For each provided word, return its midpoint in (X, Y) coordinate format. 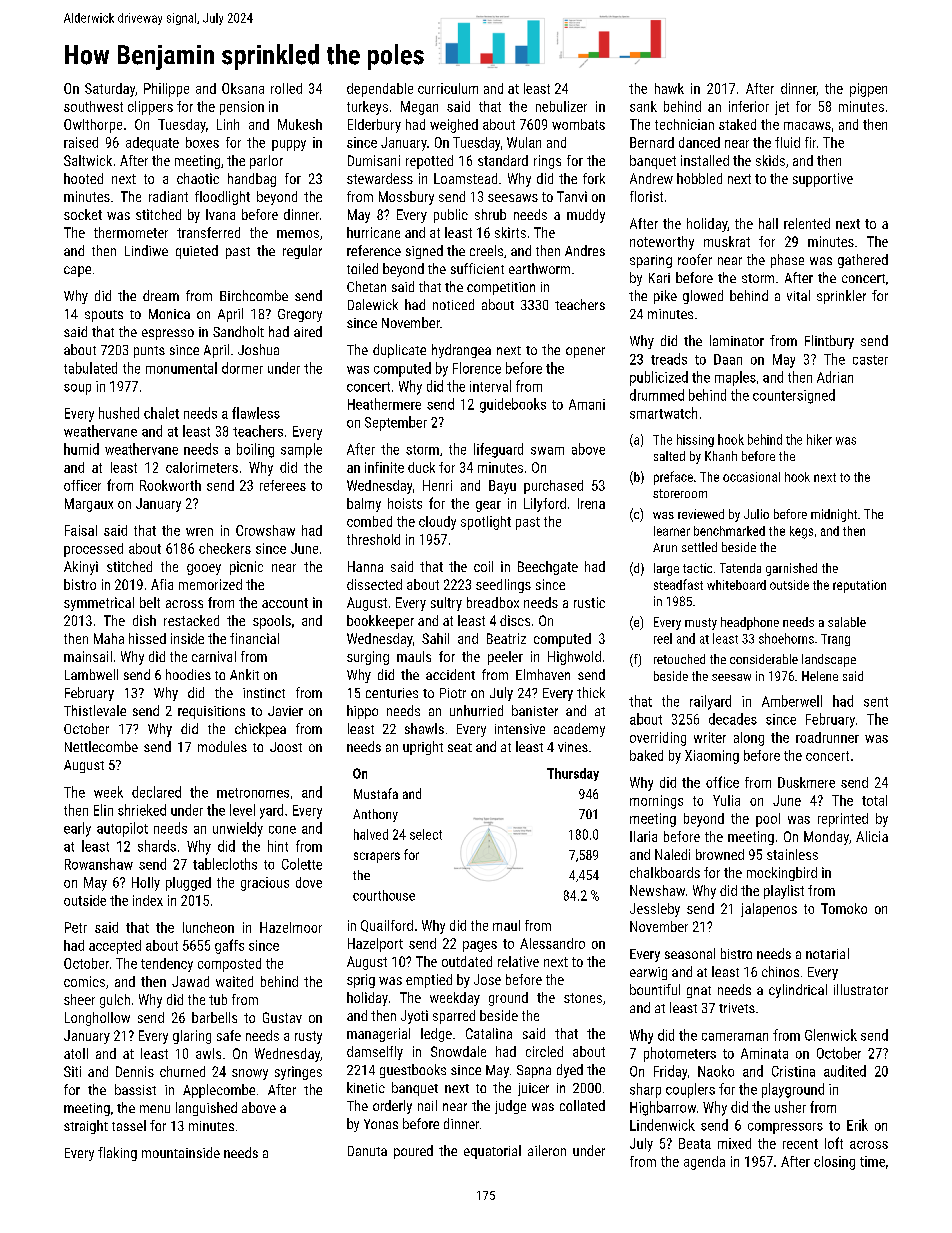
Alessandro (552, 943)
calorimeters (202, 467)
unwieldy (238, 829)
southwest (93, 106)
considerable (764, 659)
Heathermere (384, 404)
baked (646, 755)
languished (206, 1109)
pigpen (868, 90)
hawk (669, 88)
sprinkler (841, 297)
